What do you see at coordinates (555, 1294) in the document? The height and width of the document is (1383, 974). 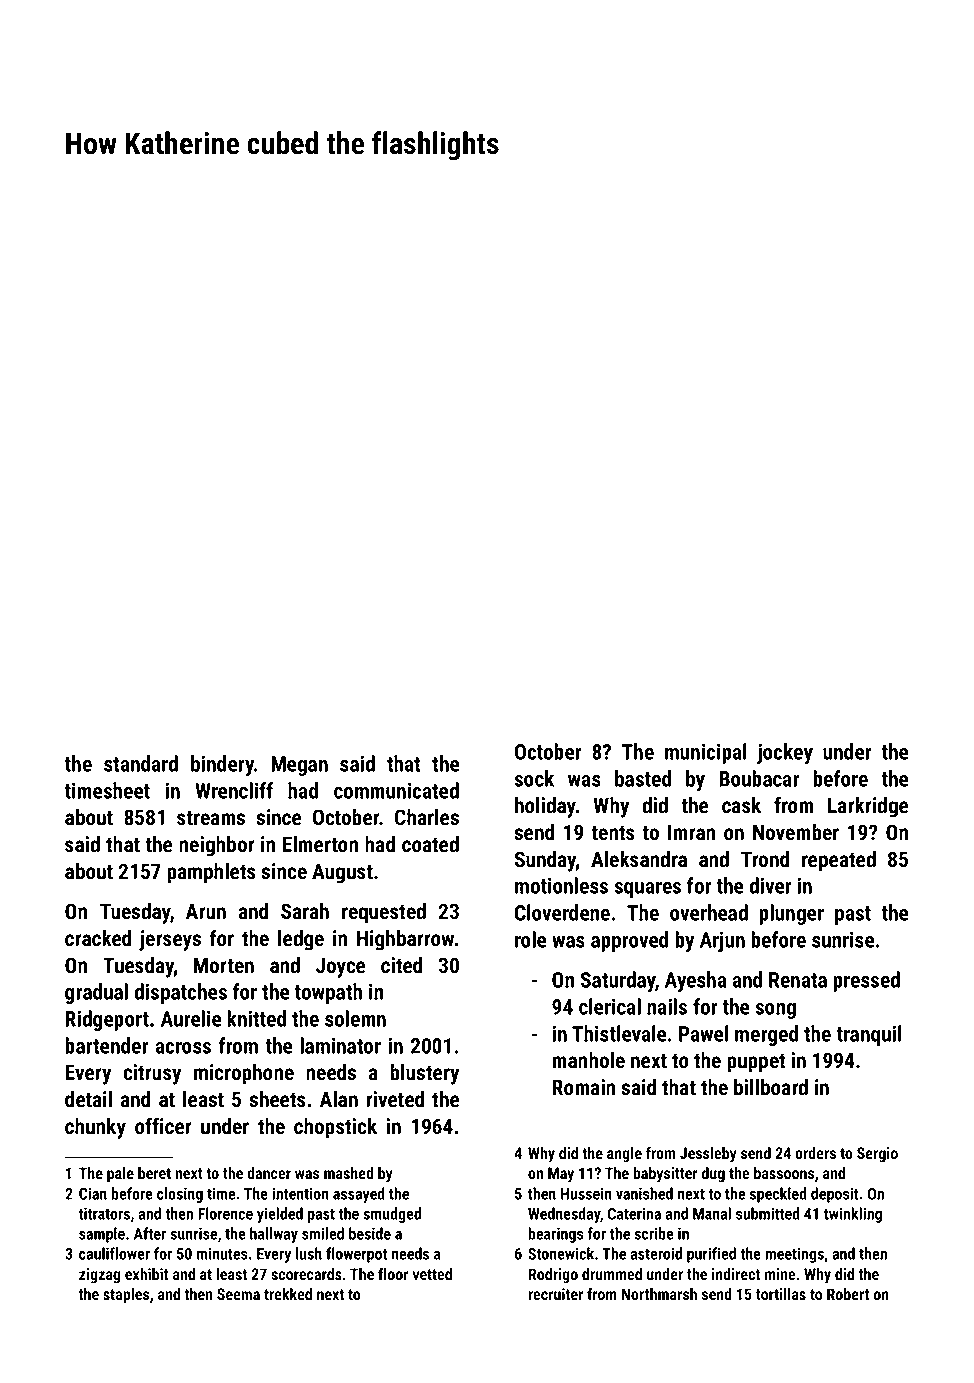 I see `recruiter` at bounding box center [555, 1294].
